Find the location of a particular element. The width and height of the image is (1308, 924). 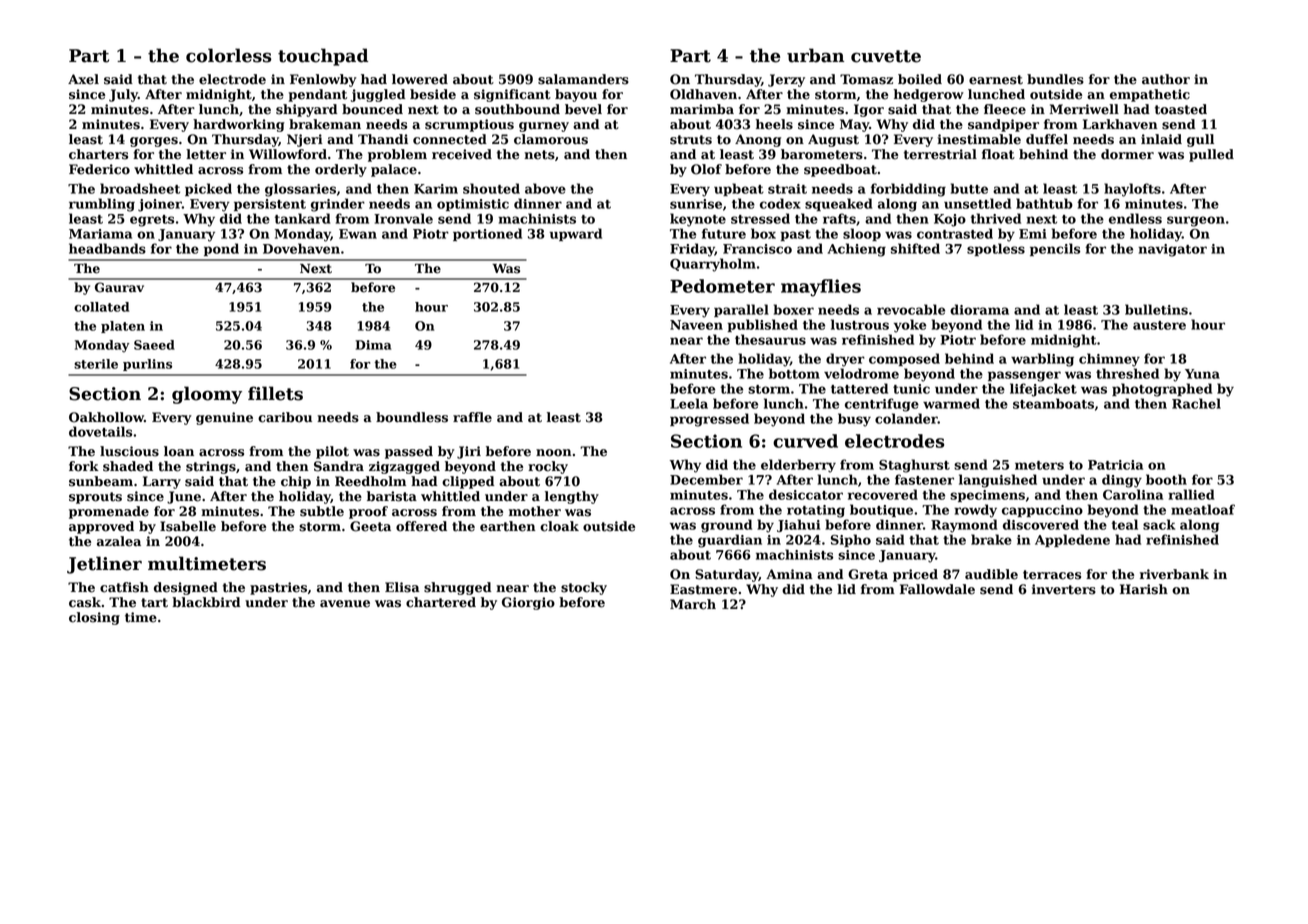

blackbird is located at coordinates (206, 602).
